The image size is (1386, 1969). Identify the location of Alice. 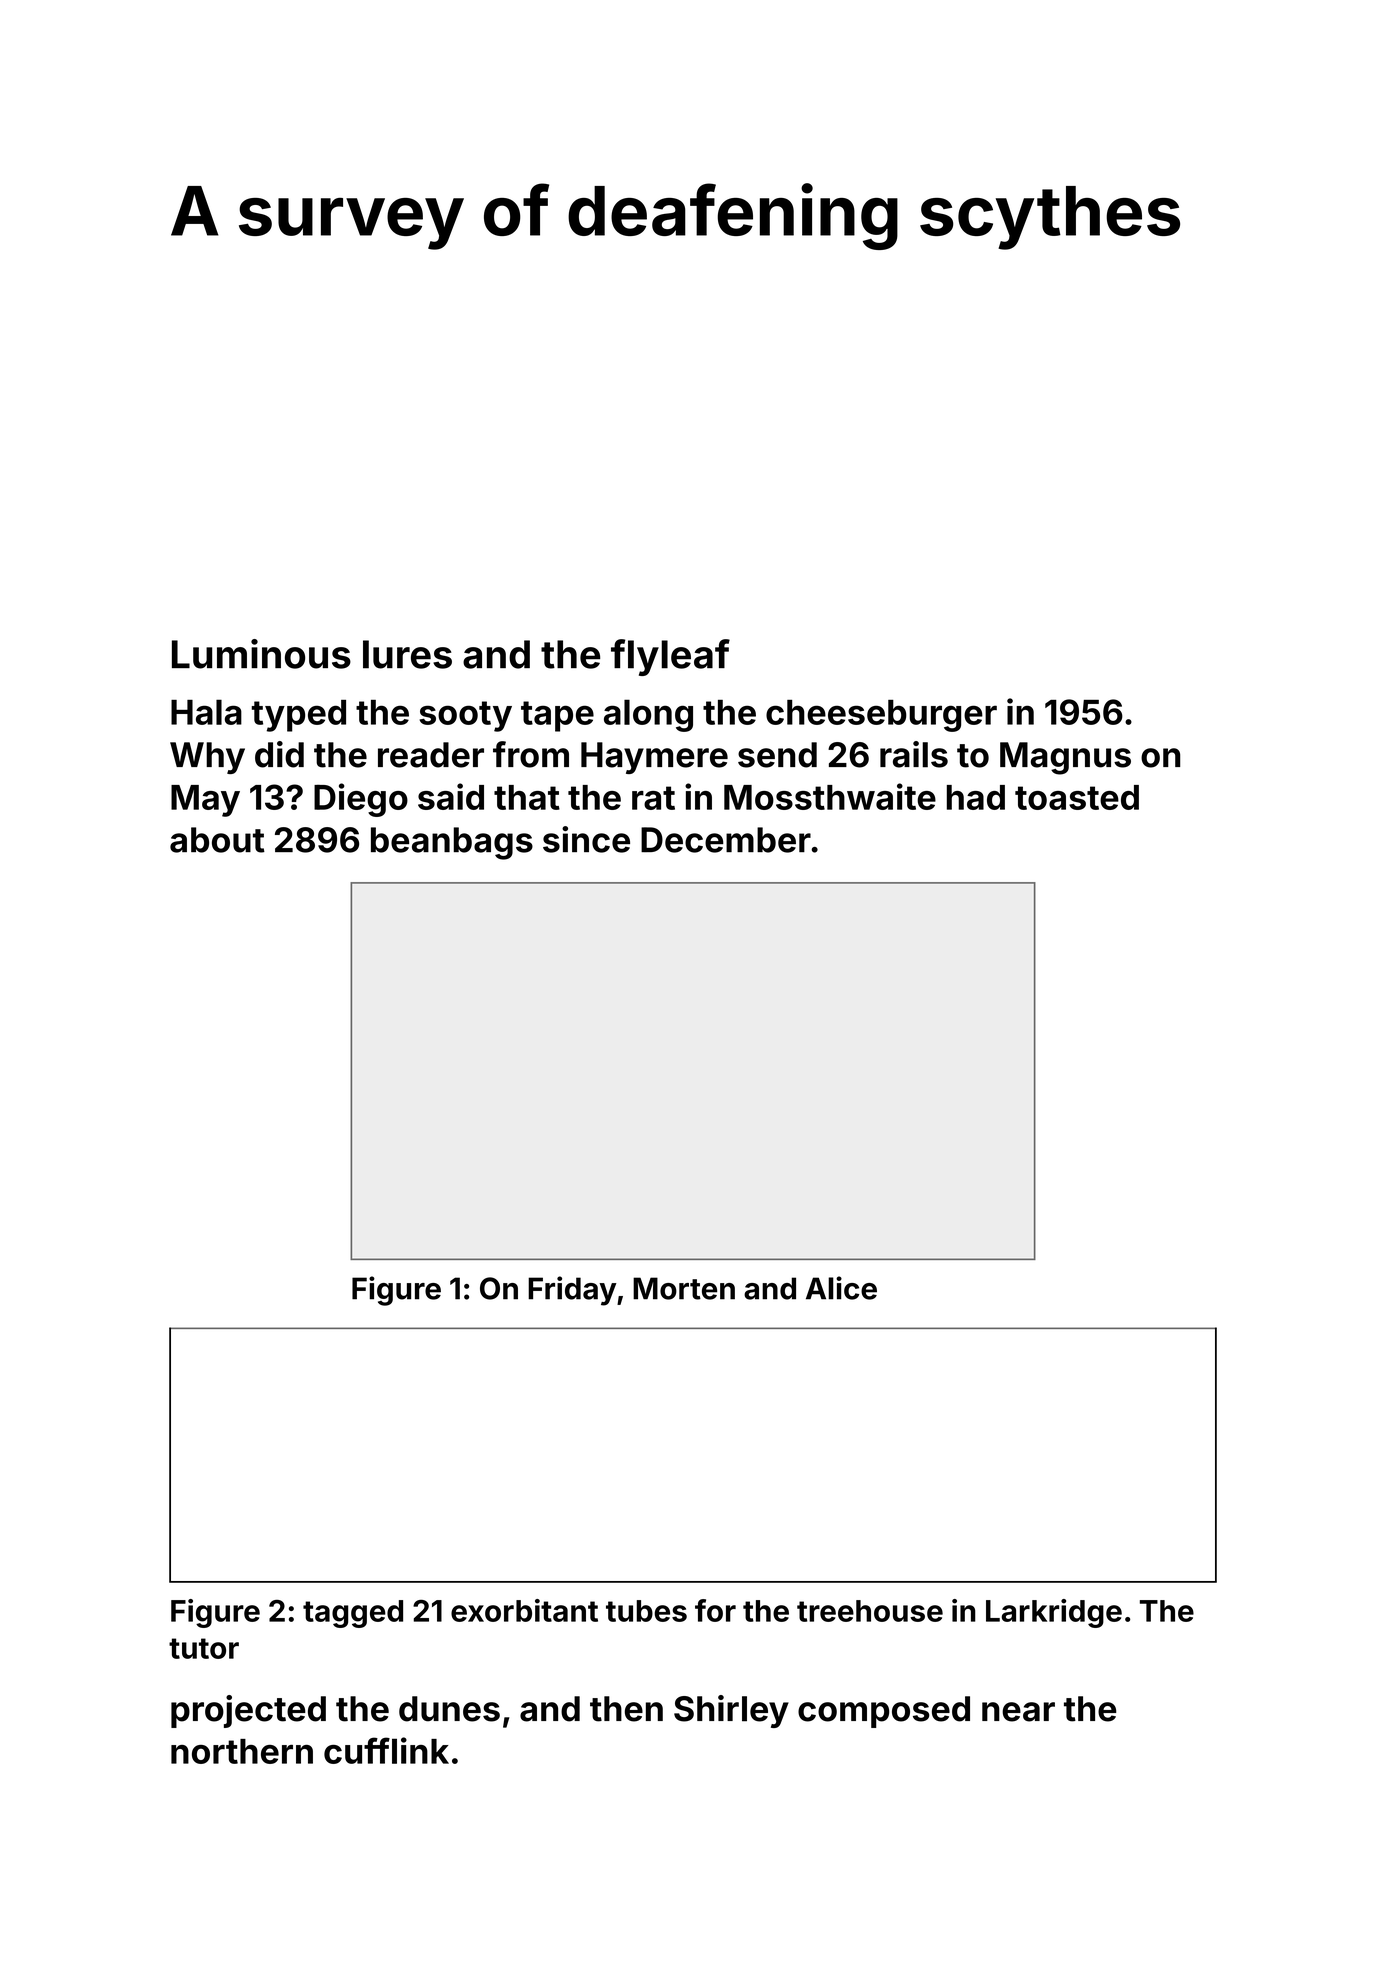
(841, 1288).
